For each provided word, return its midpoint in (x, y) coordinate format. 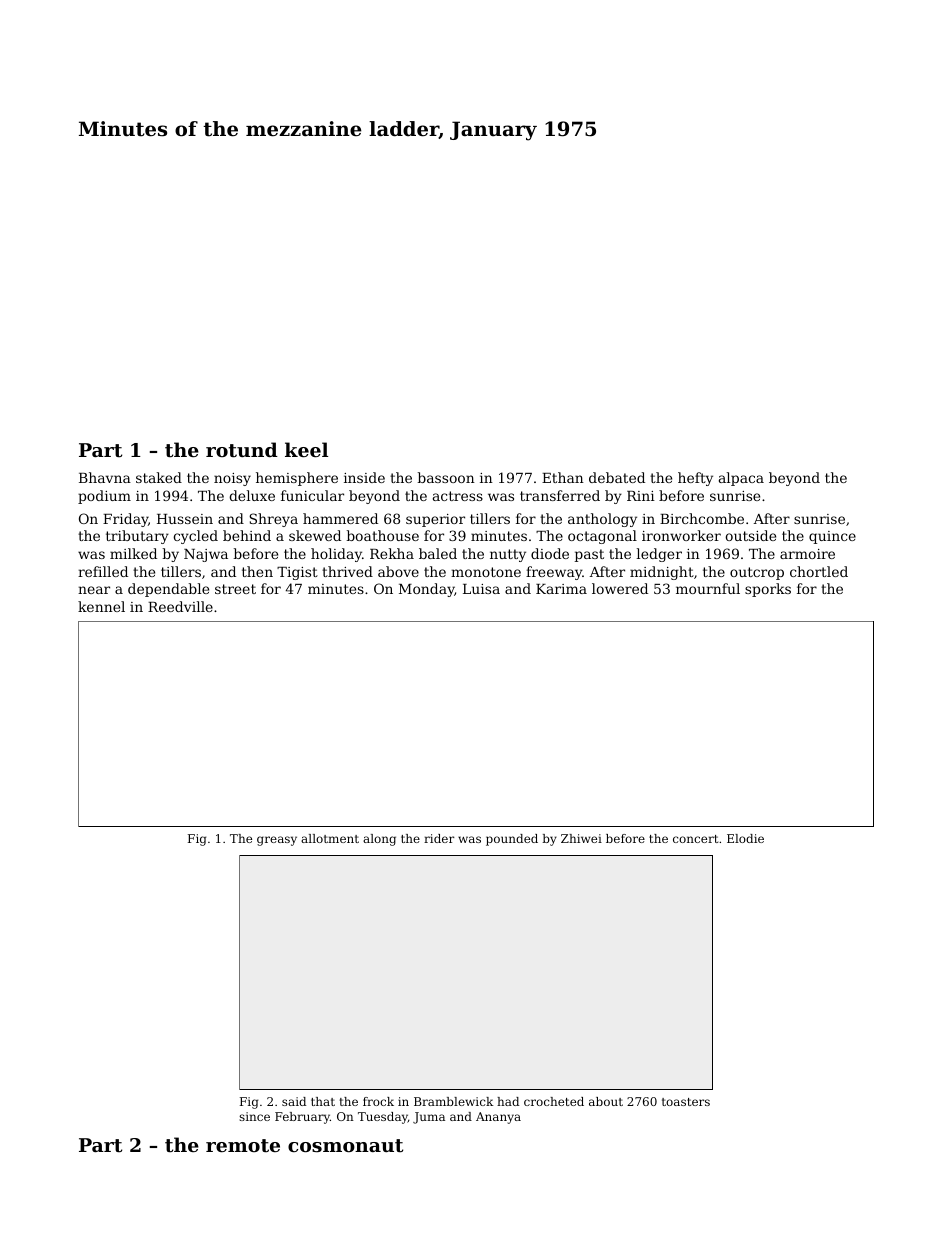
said (294, 1101)
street (235, 589)
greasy (277, 841)
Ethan (563, 477)
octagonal (602, 537)
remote (243, 1146)
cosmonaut (345, 1145)
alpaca (741, 479)
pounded (512, 840)
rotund (242, 450)
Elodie (745, 838)
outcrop (757, 573)
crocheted (554, 1101)
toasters (686, 1102)
